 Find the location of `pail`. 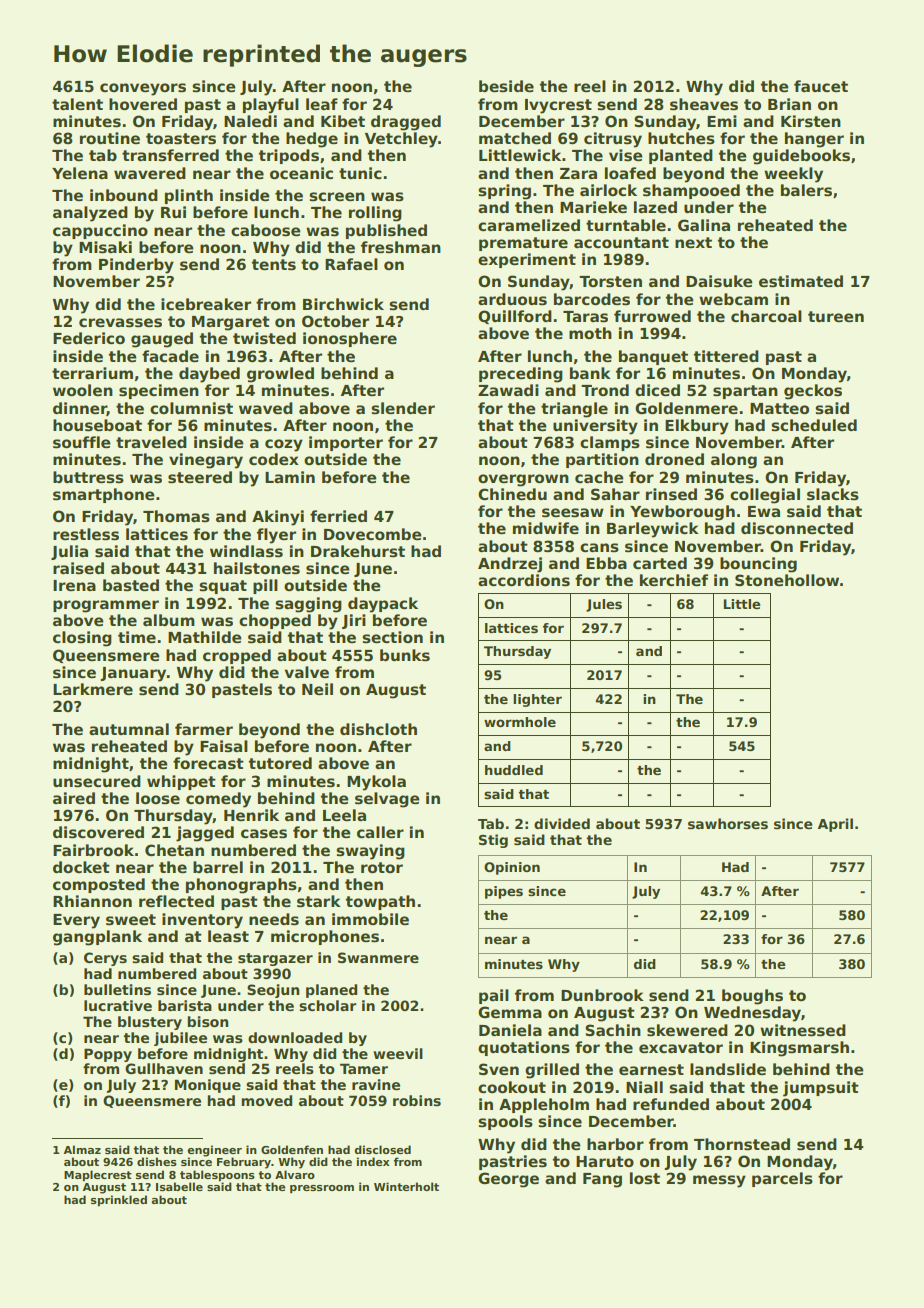

pail is located at coordinates (494, 996).
